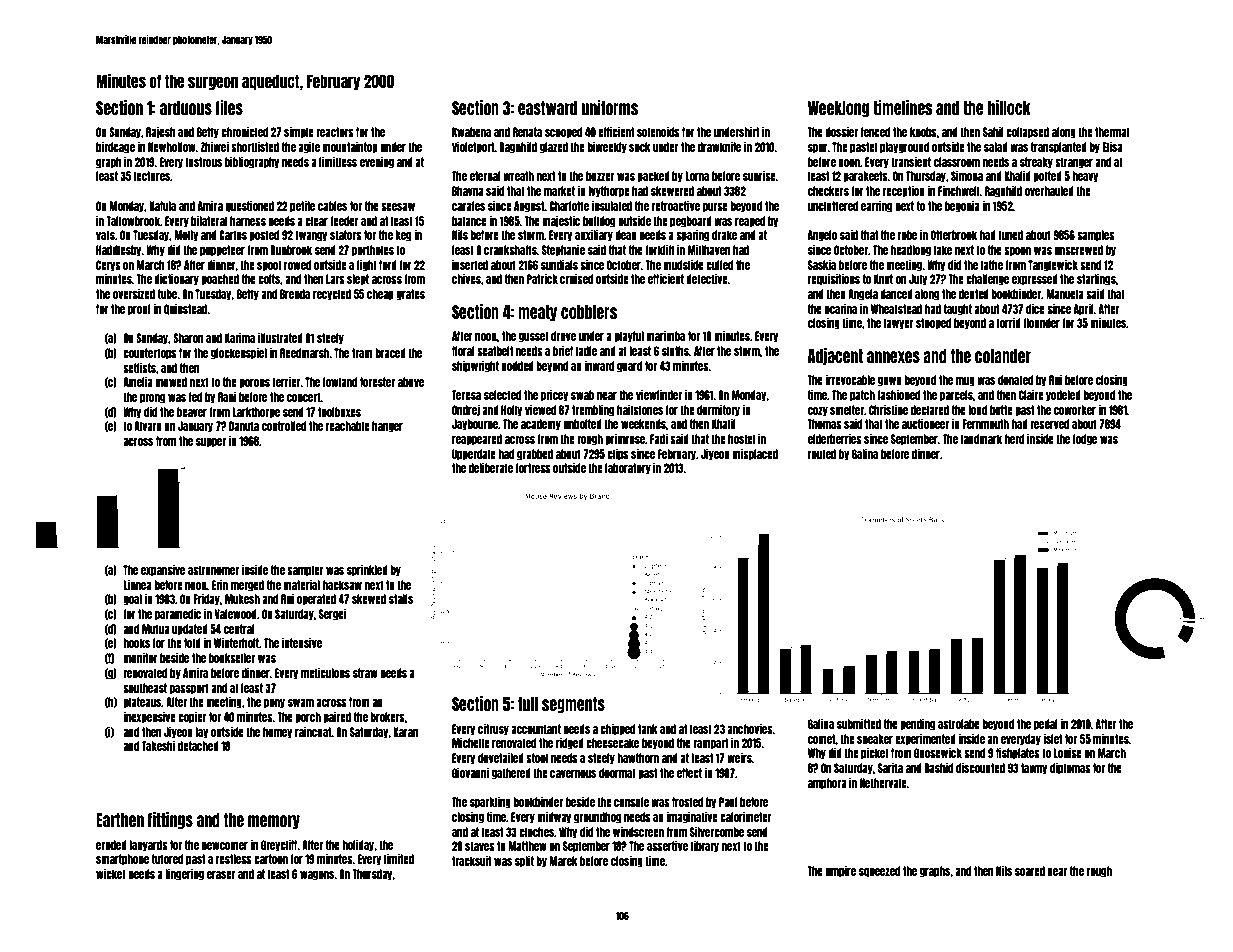  What do you see at coordinates (537, 313) in the page?
I see `meaty` at bounding box center [537, 313].
